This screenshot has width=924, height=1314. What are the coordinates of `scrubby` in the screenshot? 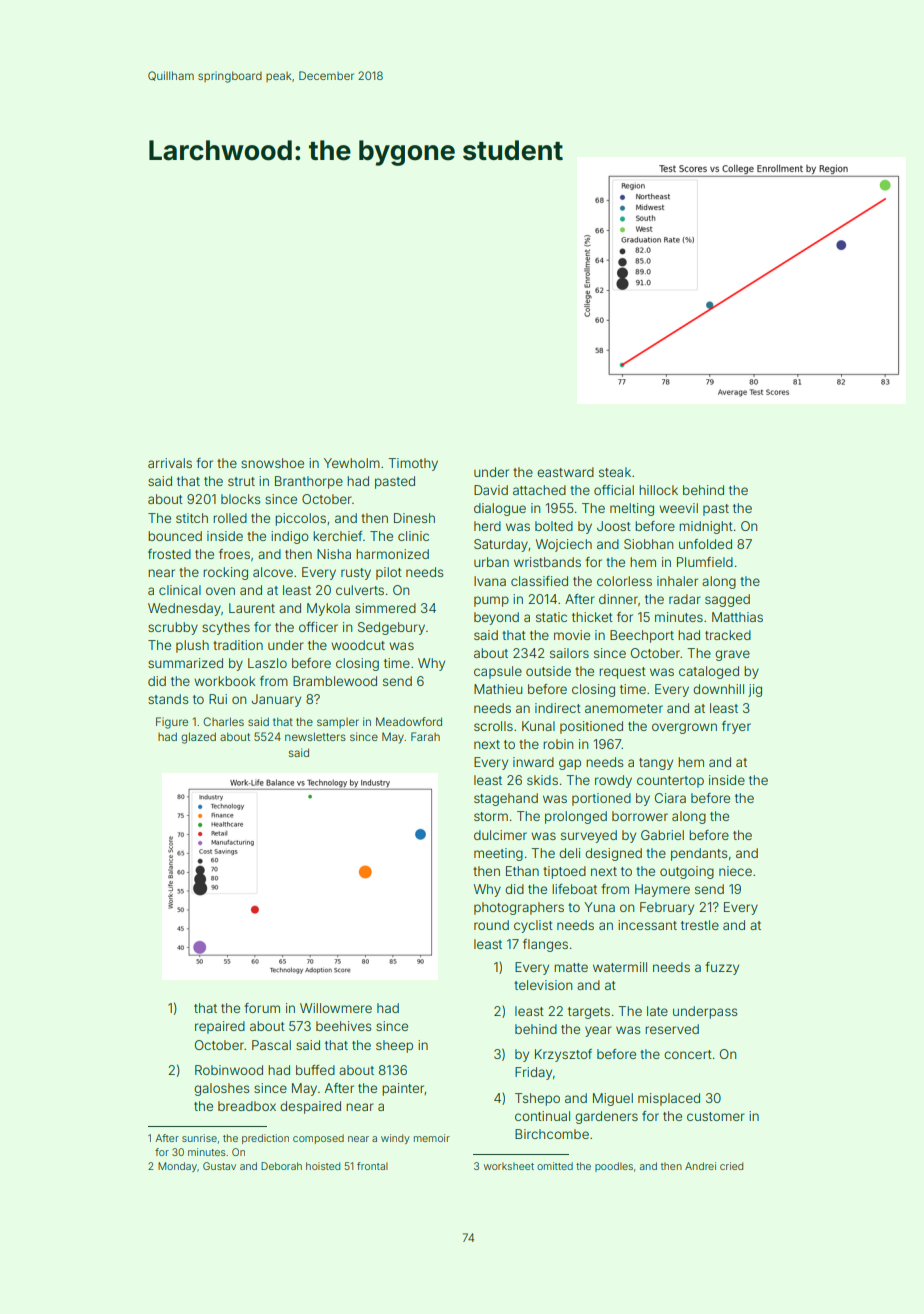 It's located at (173, 628).
